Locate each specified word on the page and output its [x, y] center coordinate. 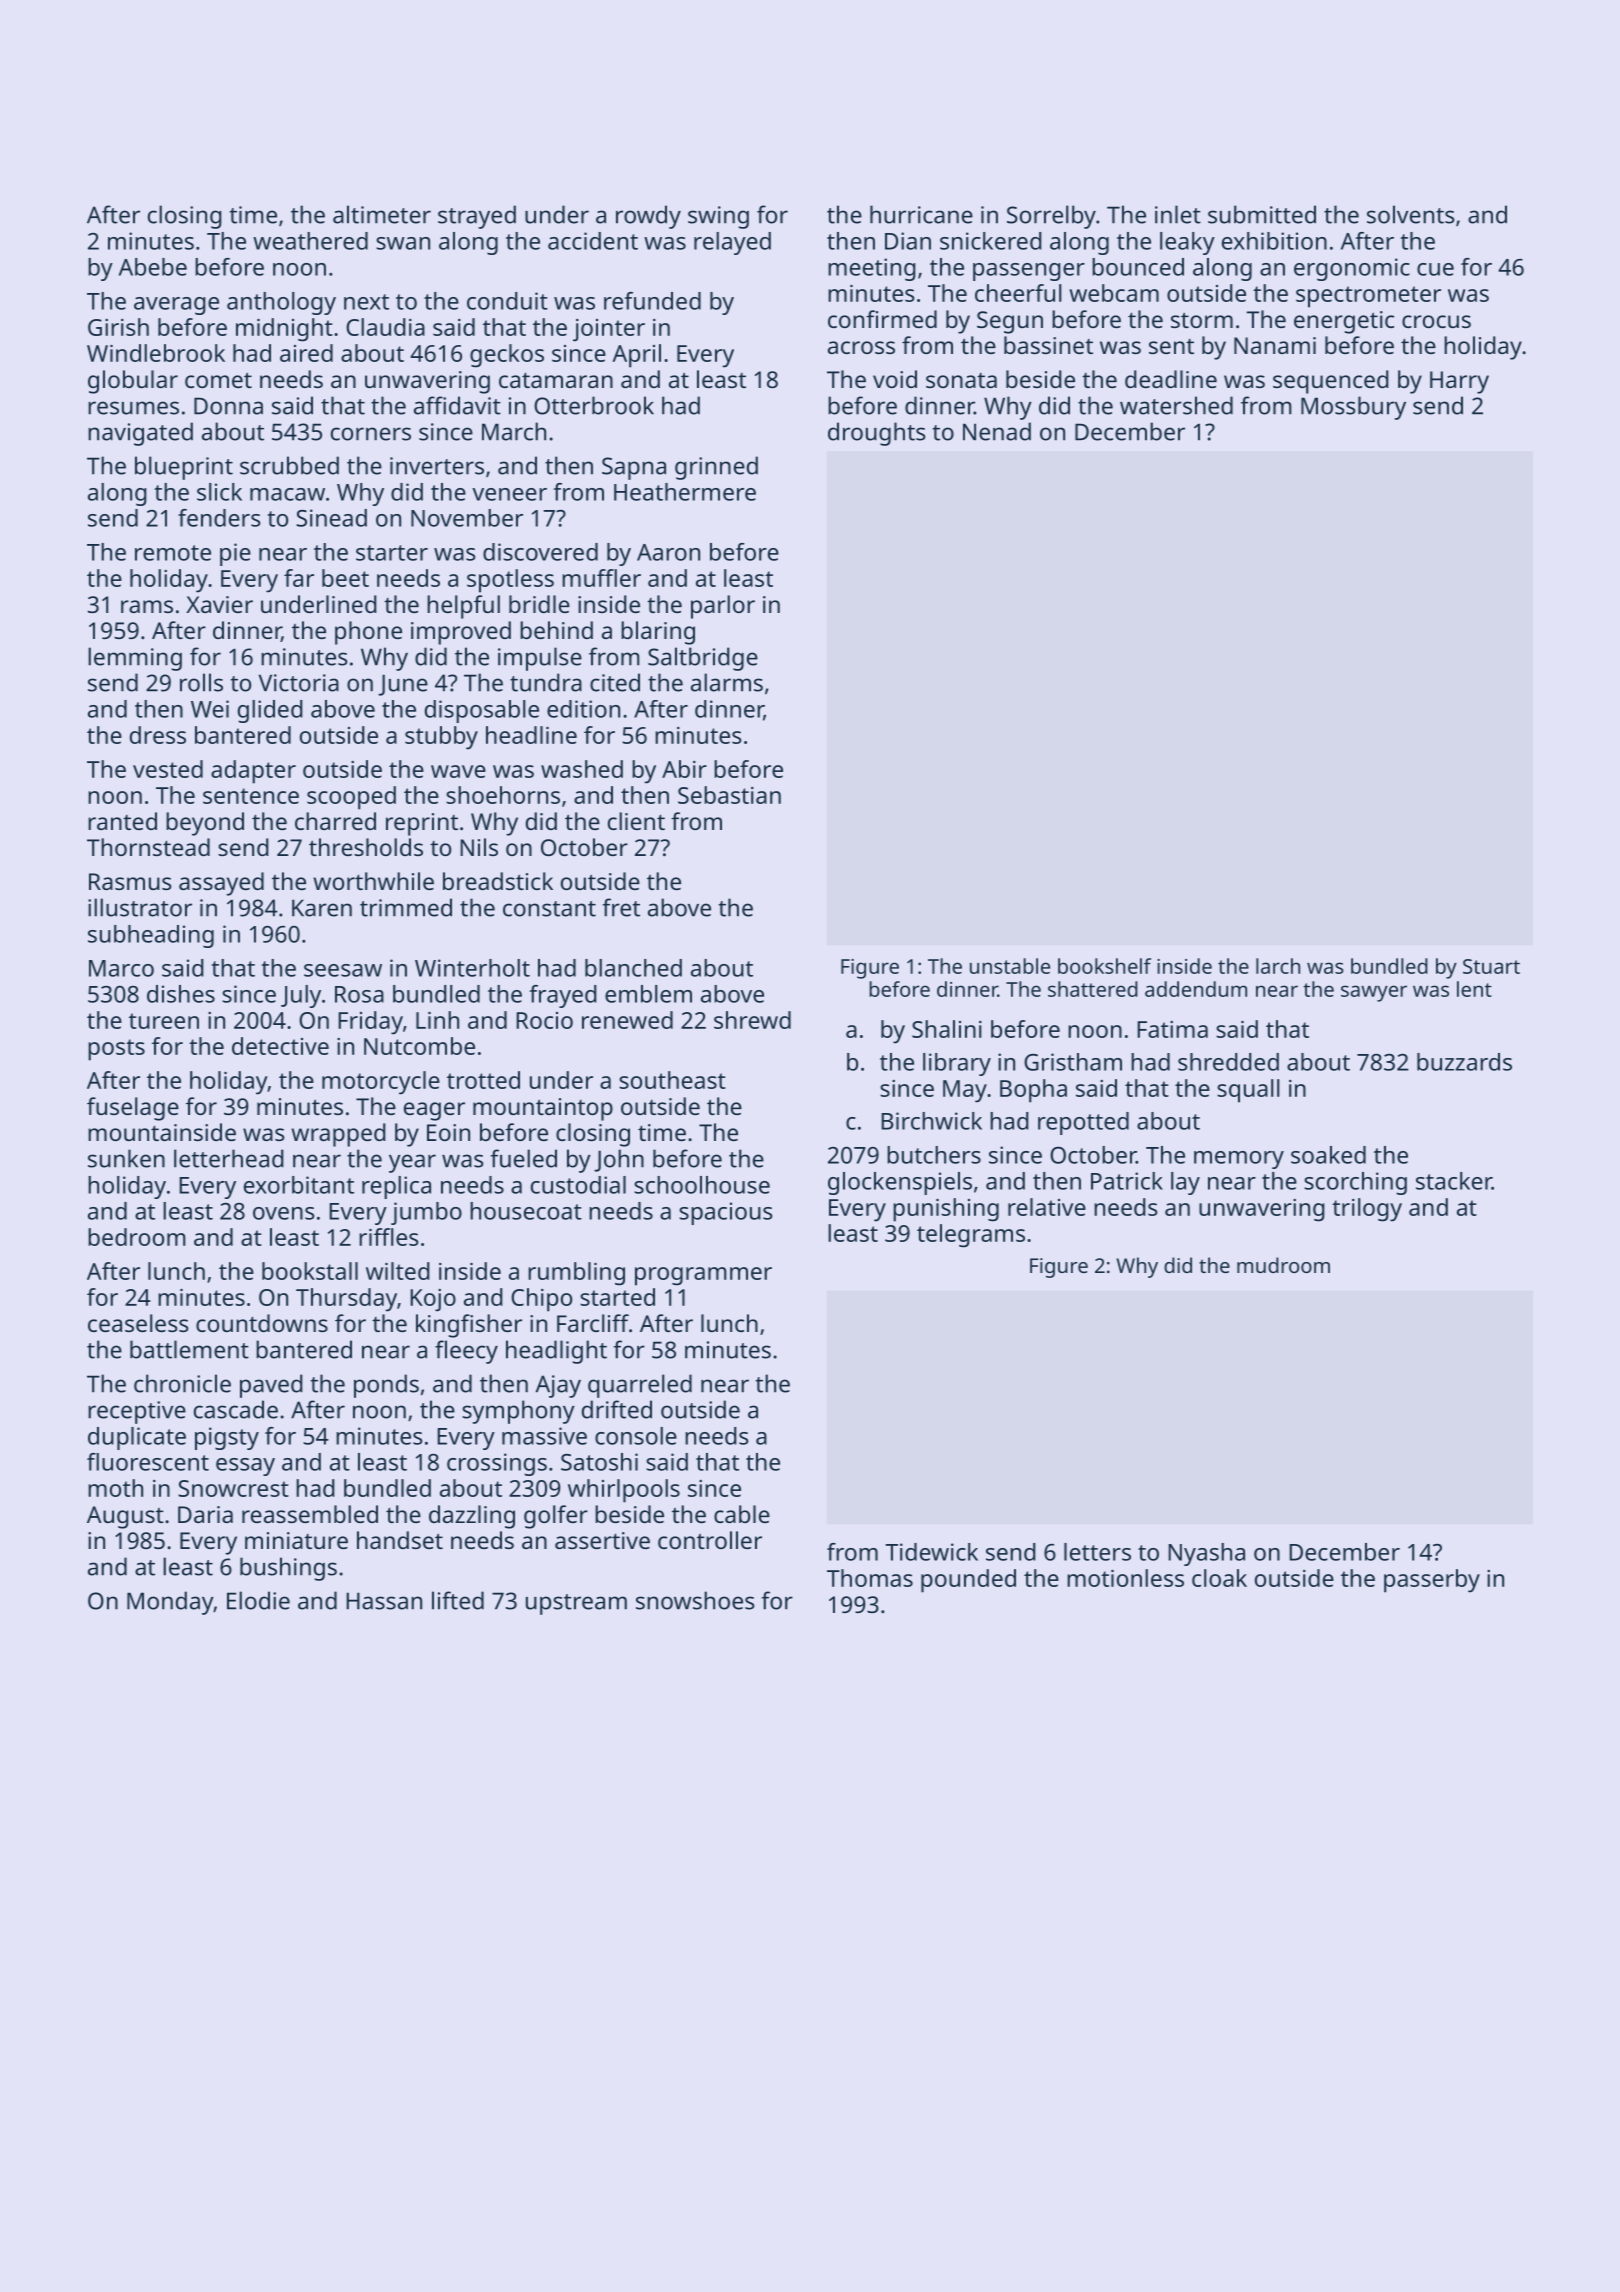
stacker [1454, 1181]
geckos [507, 356]
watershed [1176, 405]
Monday [170, 1603]
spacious [725, 1213]
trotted [483, 1080]
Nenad [997, 431]
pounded [968, 1581]
